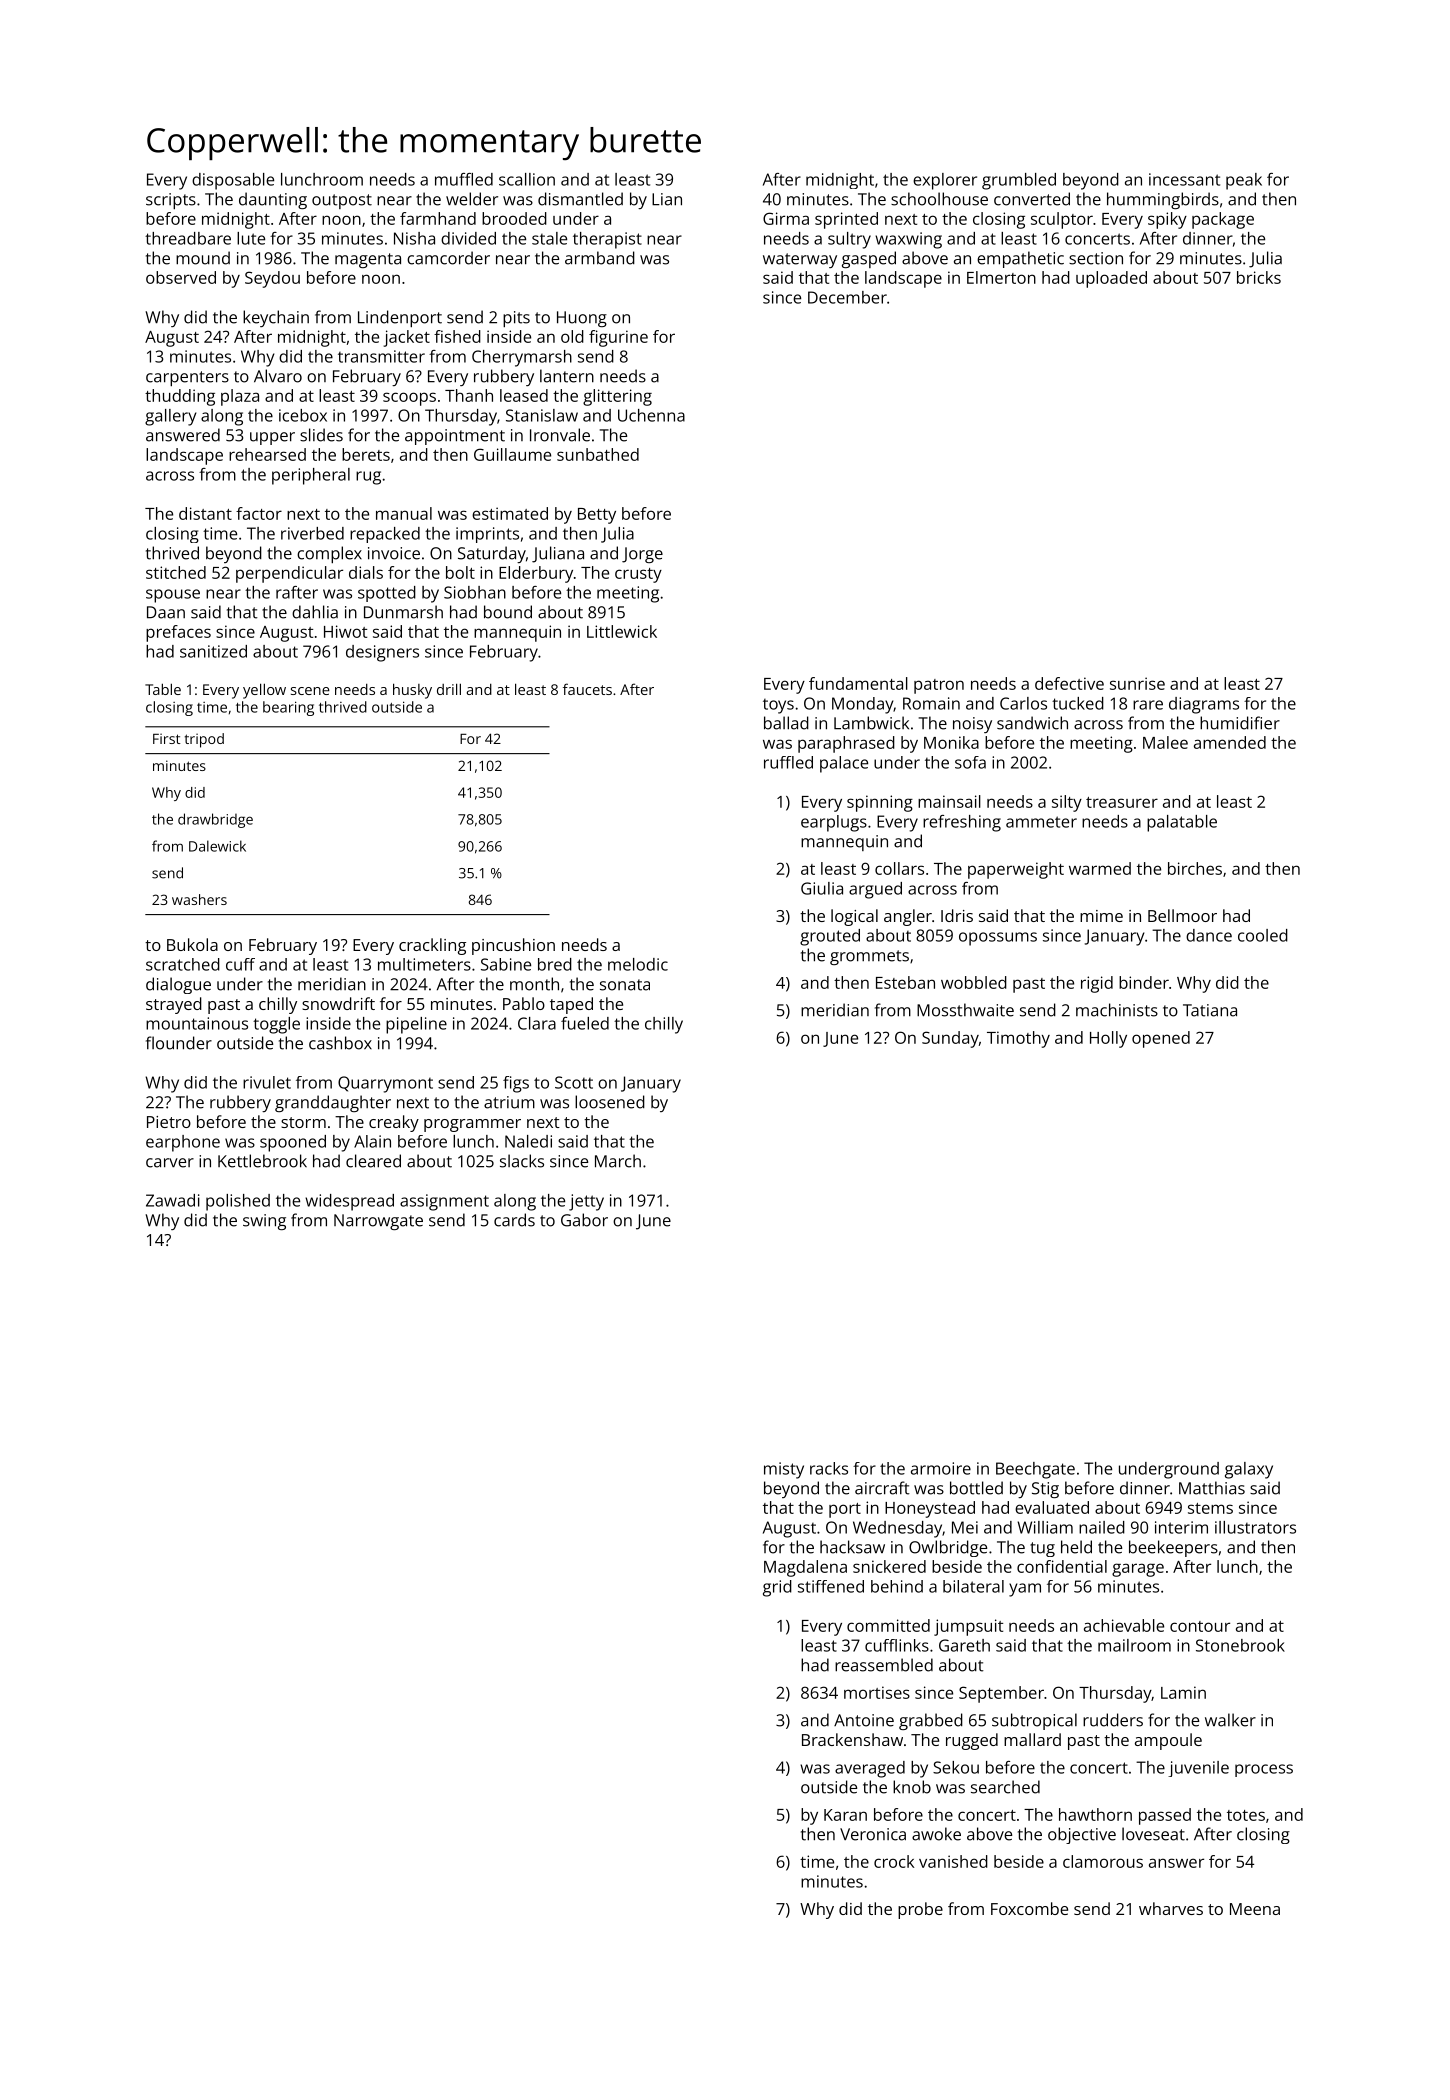 The width and height of the page is (1450, 2100). Describe the element at coordinates (276, 1025) in the page. I see `toggle` at that location.
